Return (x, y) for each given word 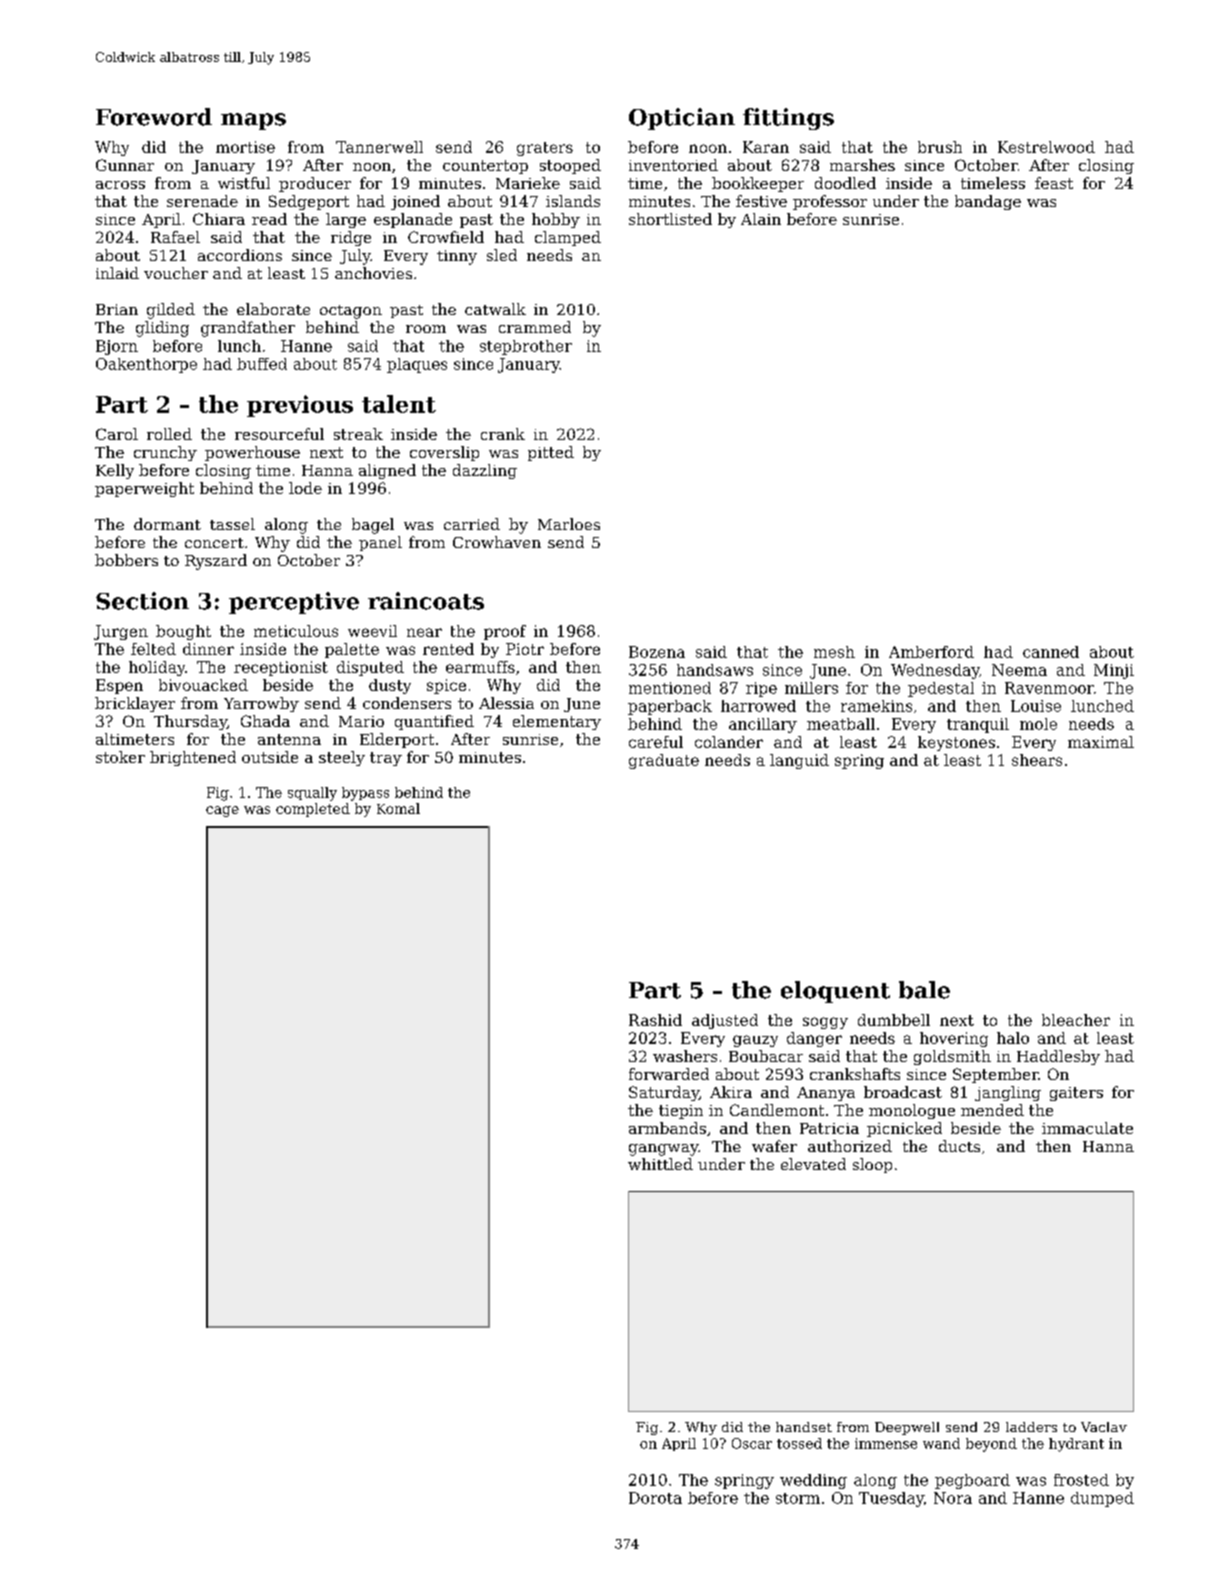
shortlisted (670, 219)
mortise (245, 147)
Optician (682, 119)
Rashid (655, 1020)
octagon (351, 312)
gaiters (1076, 1094)
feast (1054, 183)
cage (222, 811)
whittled (660, 1164)
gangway (663, 1150)
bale (924, 990)
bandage (988, 202)
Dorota (655, 1498)
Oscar (752, 1443)
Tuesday (891, 1499)
